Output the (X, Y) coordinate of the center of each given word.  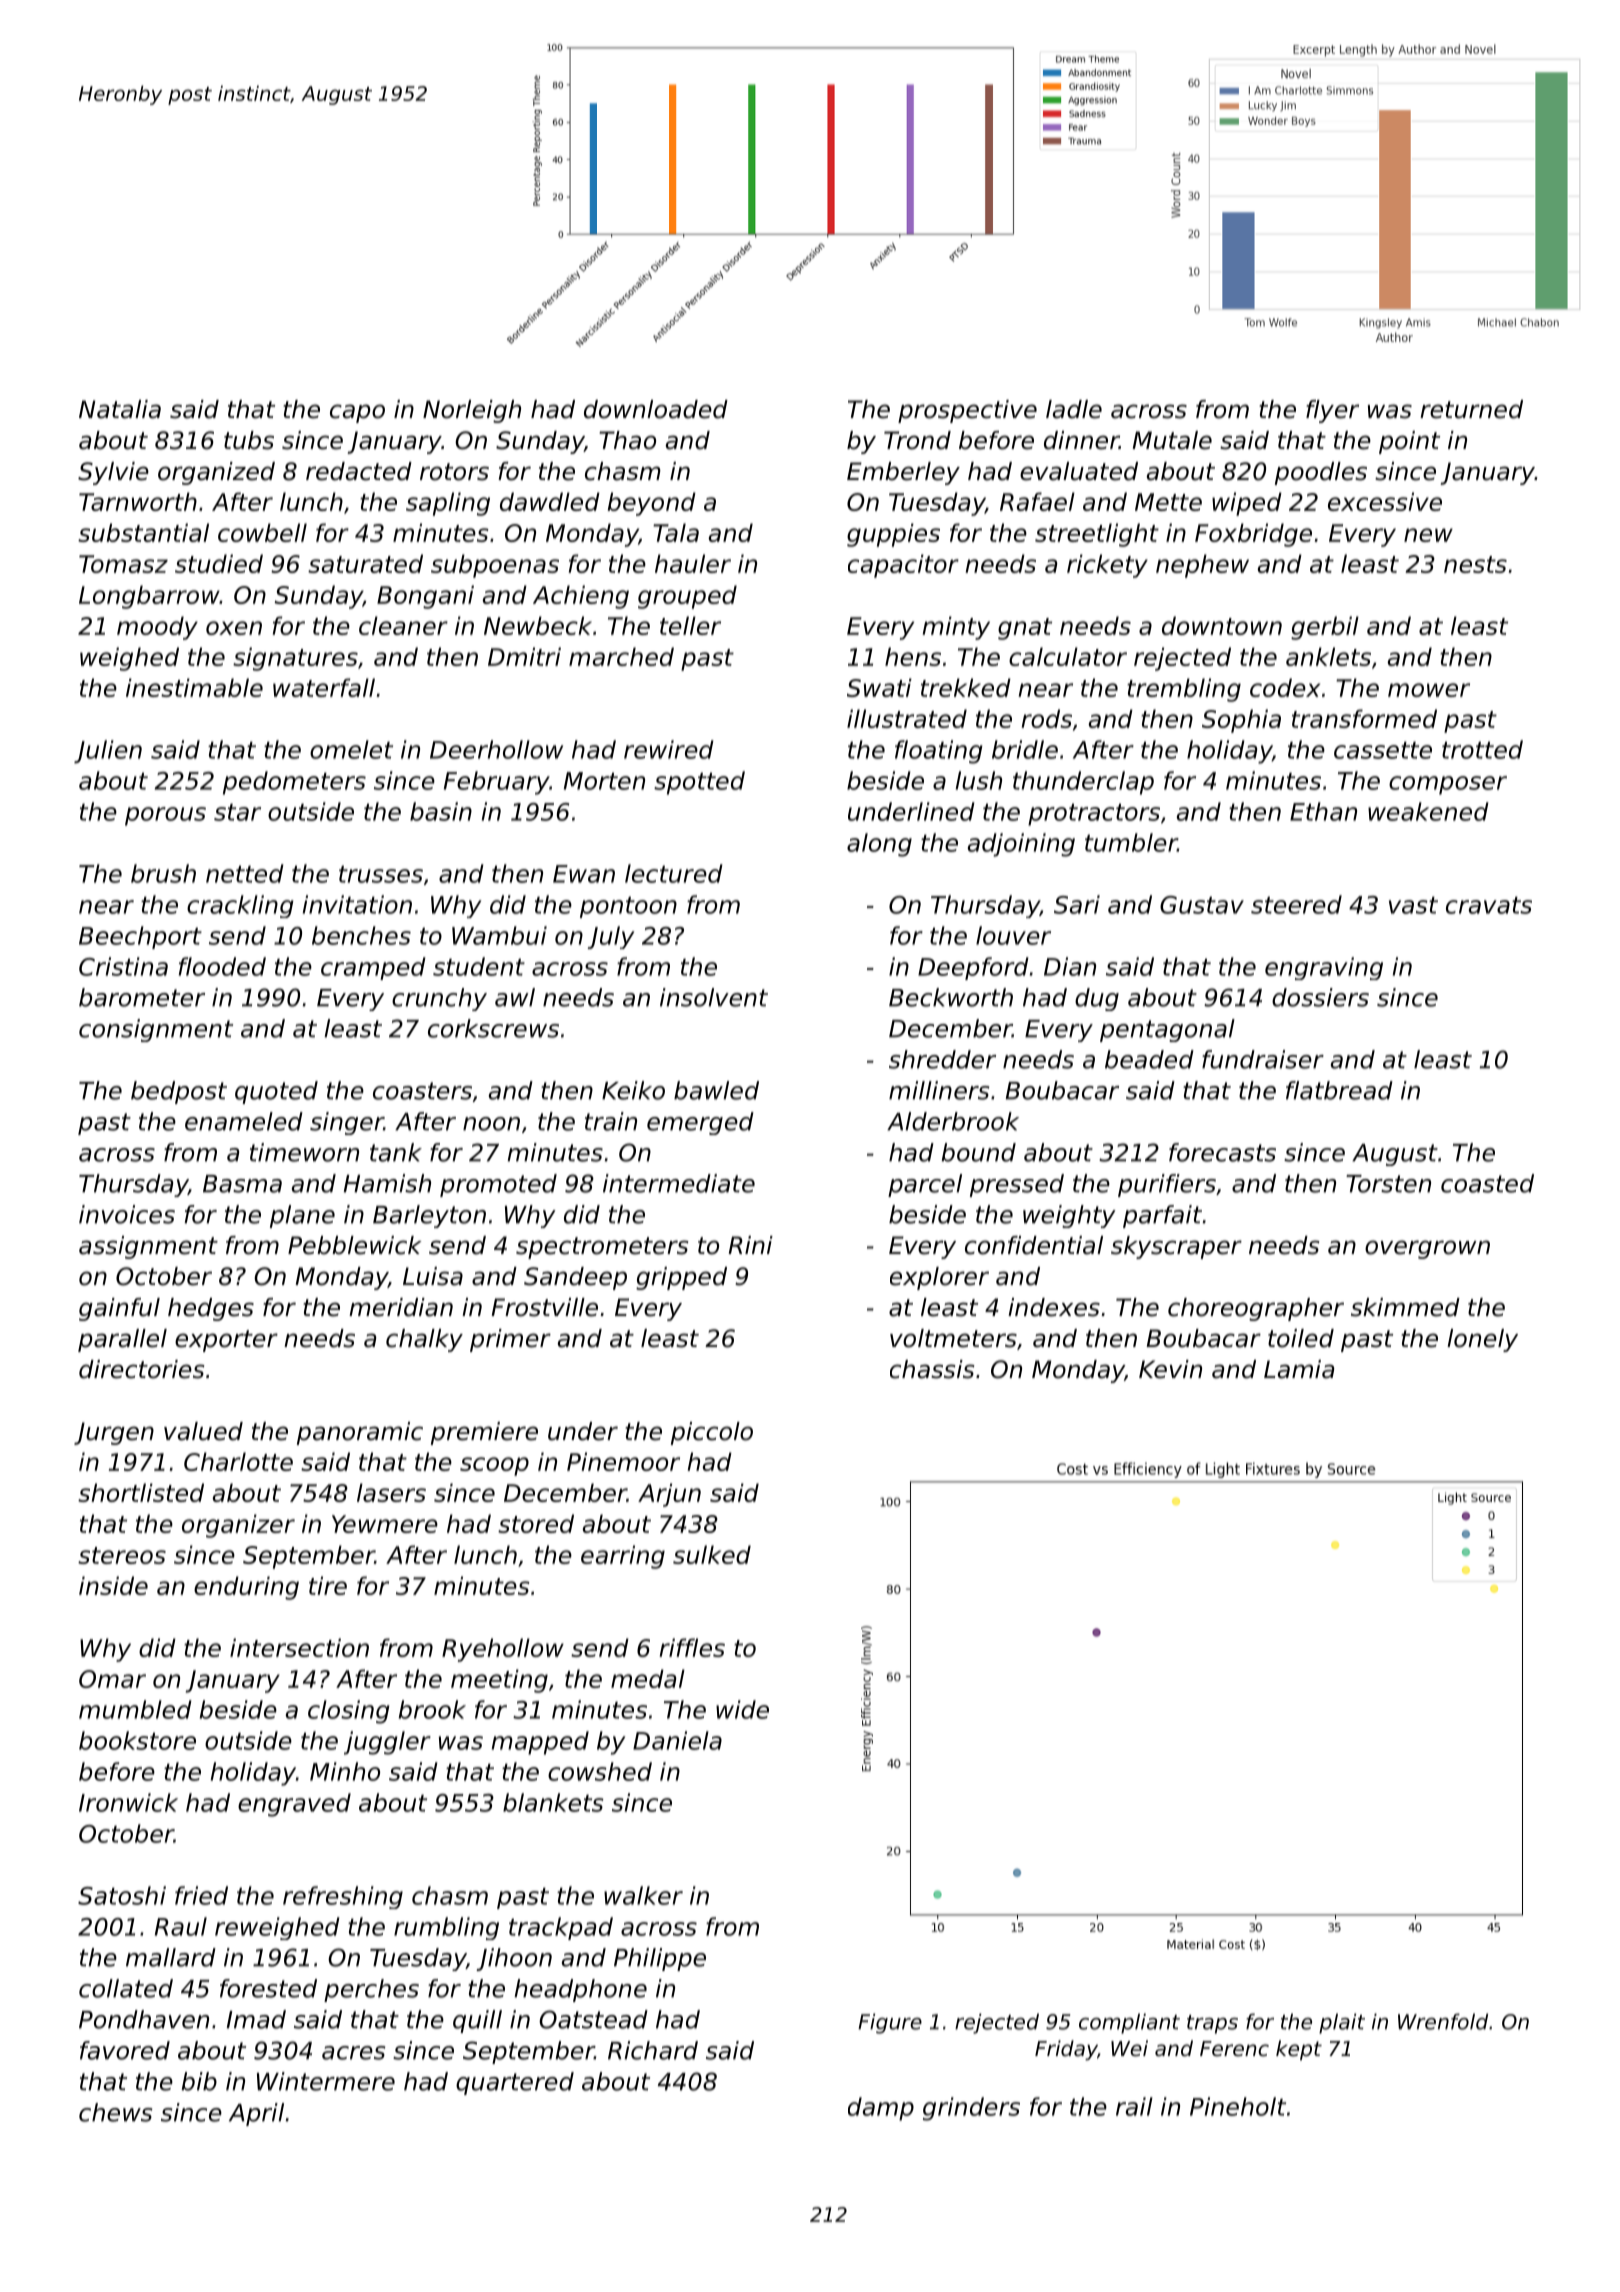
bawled (716, 1090)
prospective (967, 411)
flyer (1332, 411)
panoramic (360, 1433)
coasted (1487, 1183)
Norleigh (472, 411)
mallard (171, 1957)
